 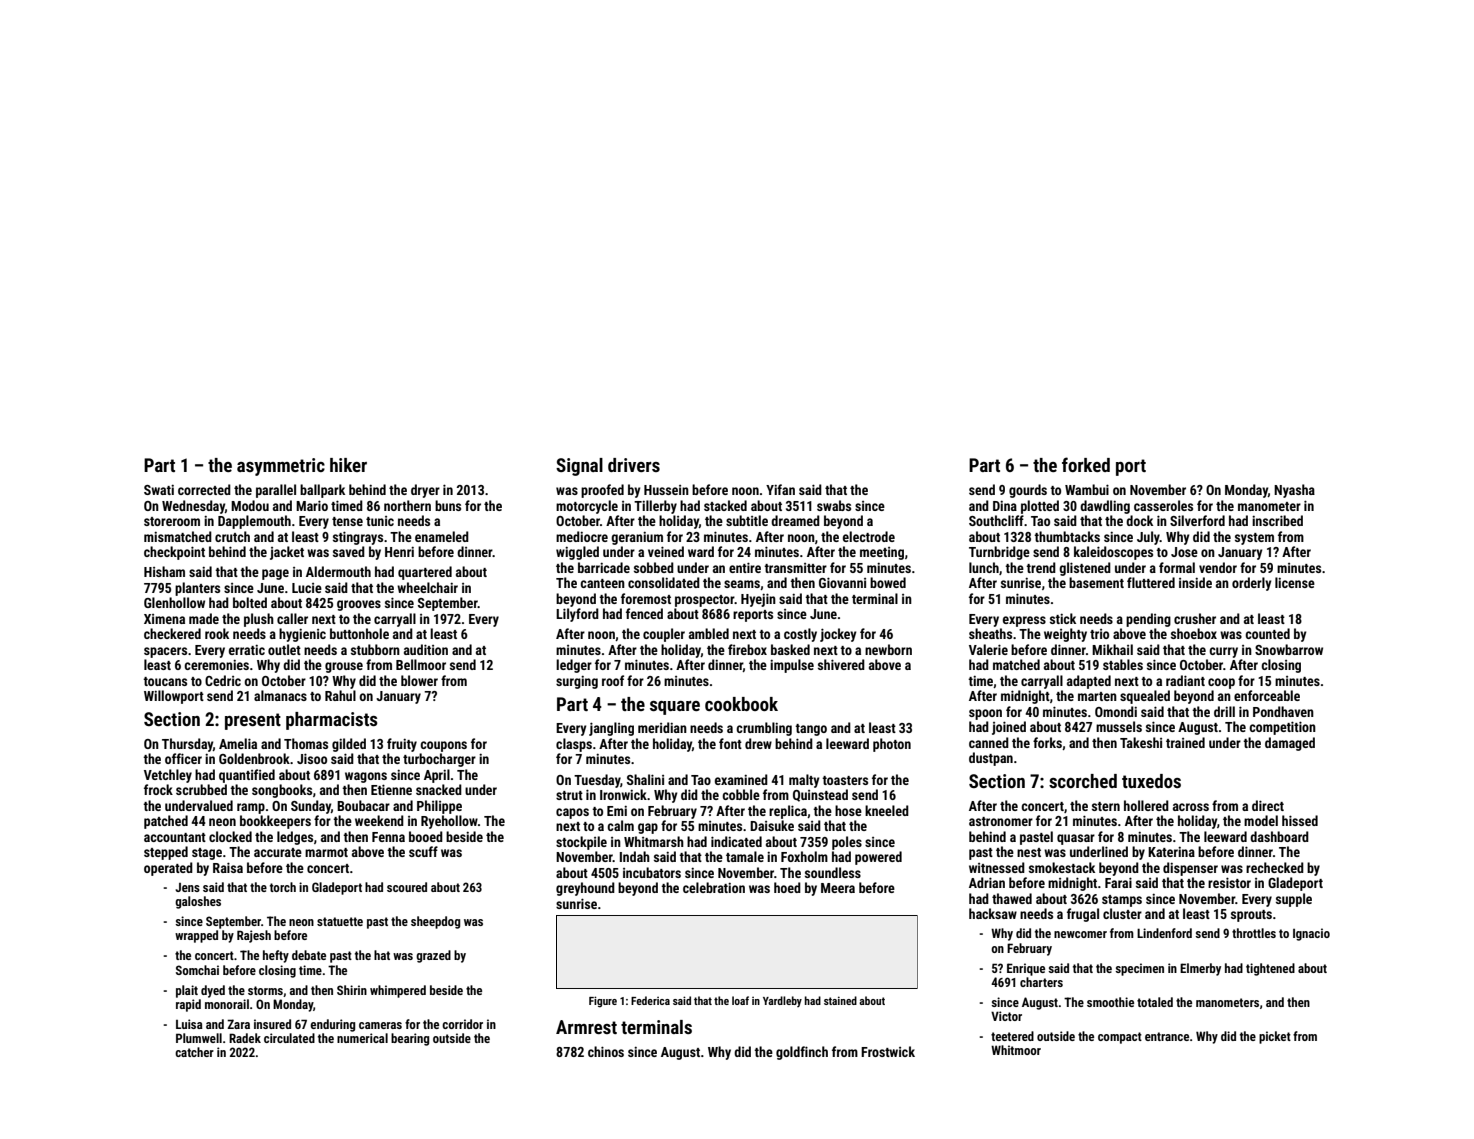 I want to click on Whitmoor, so click(x=1016, y=1050).
